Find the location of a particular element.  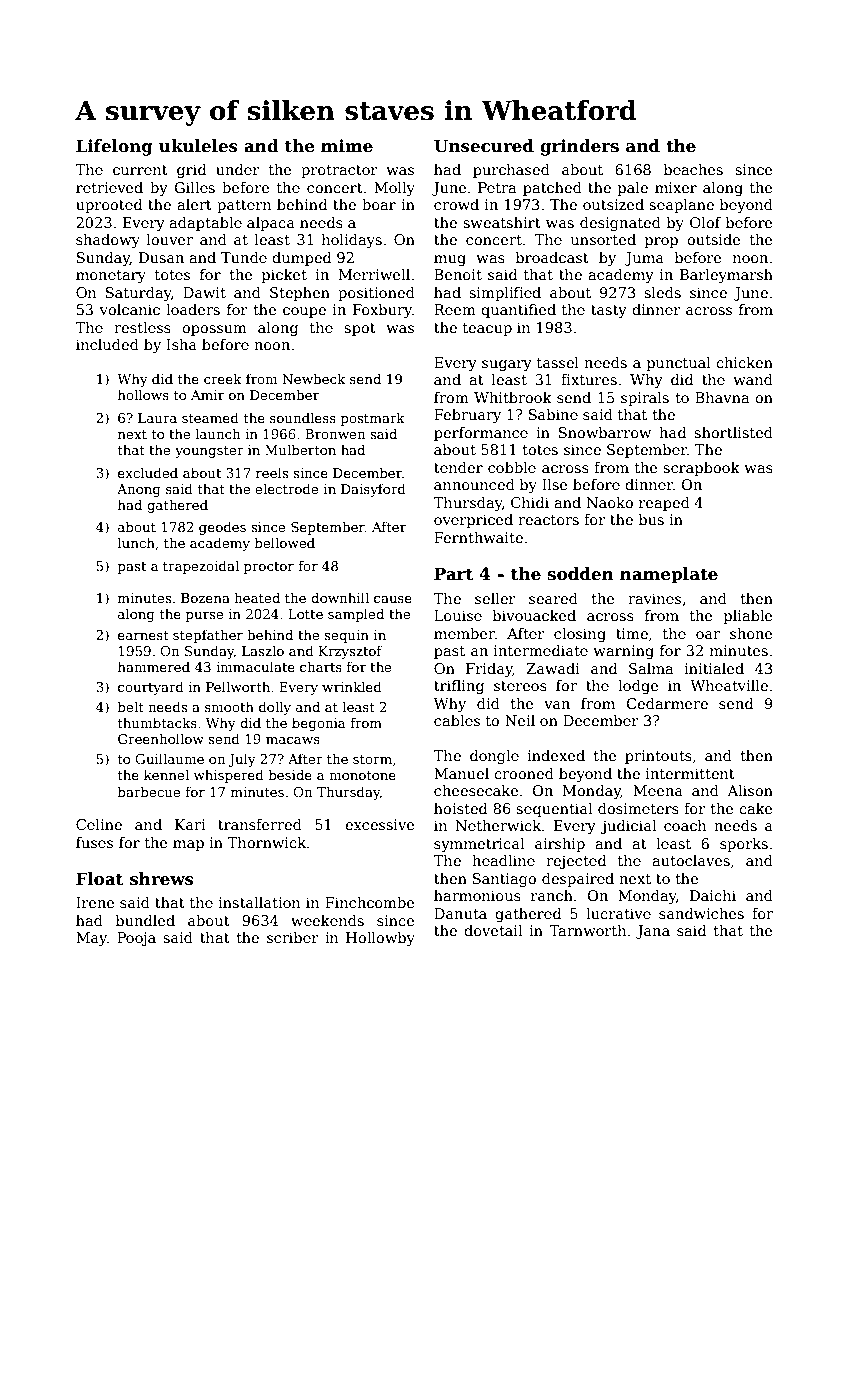

Molly is located at coordinates (394, 189).
